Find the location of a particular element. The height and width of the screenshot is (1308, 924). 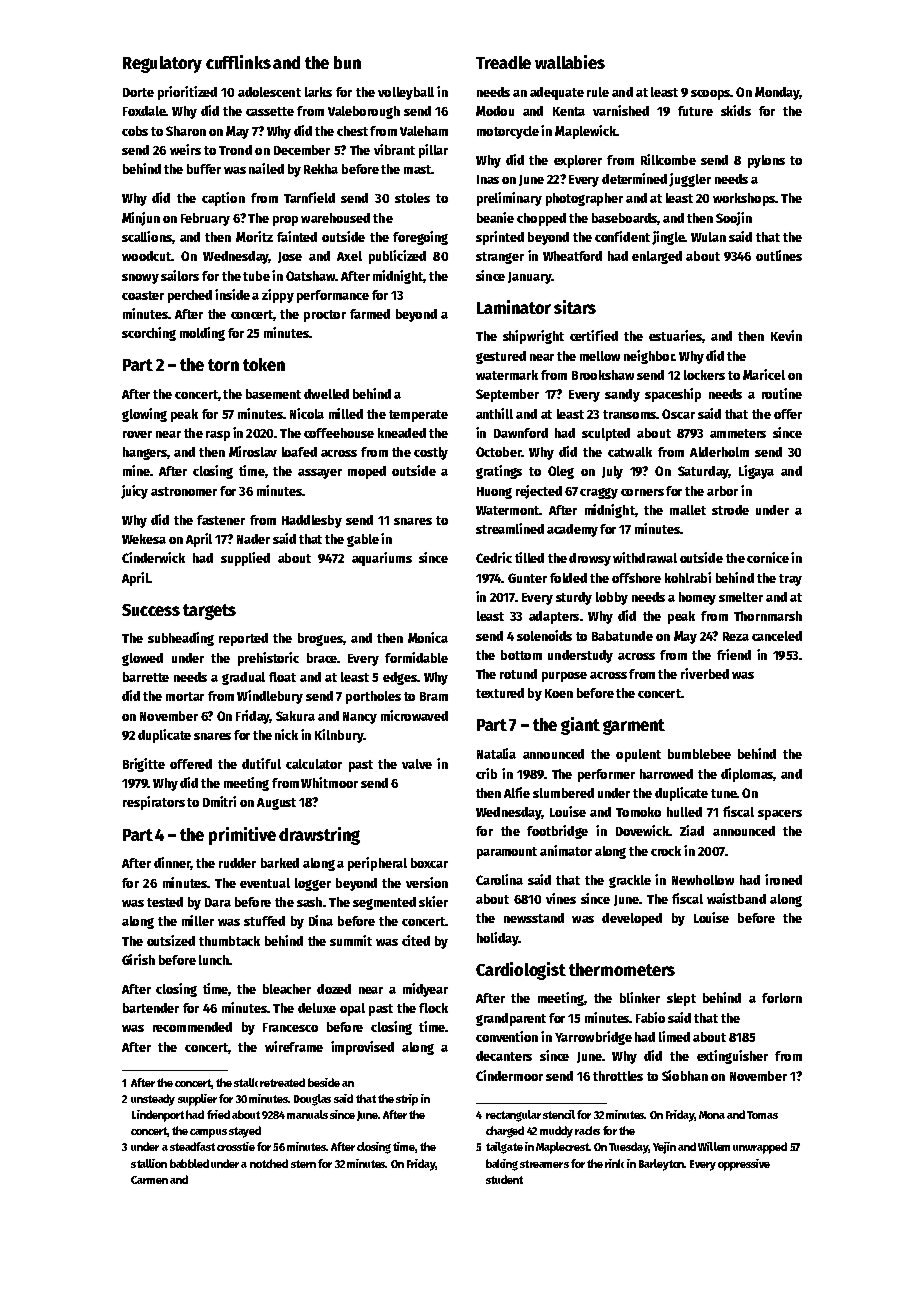

estuaries is located at coordinates (675, 335).
